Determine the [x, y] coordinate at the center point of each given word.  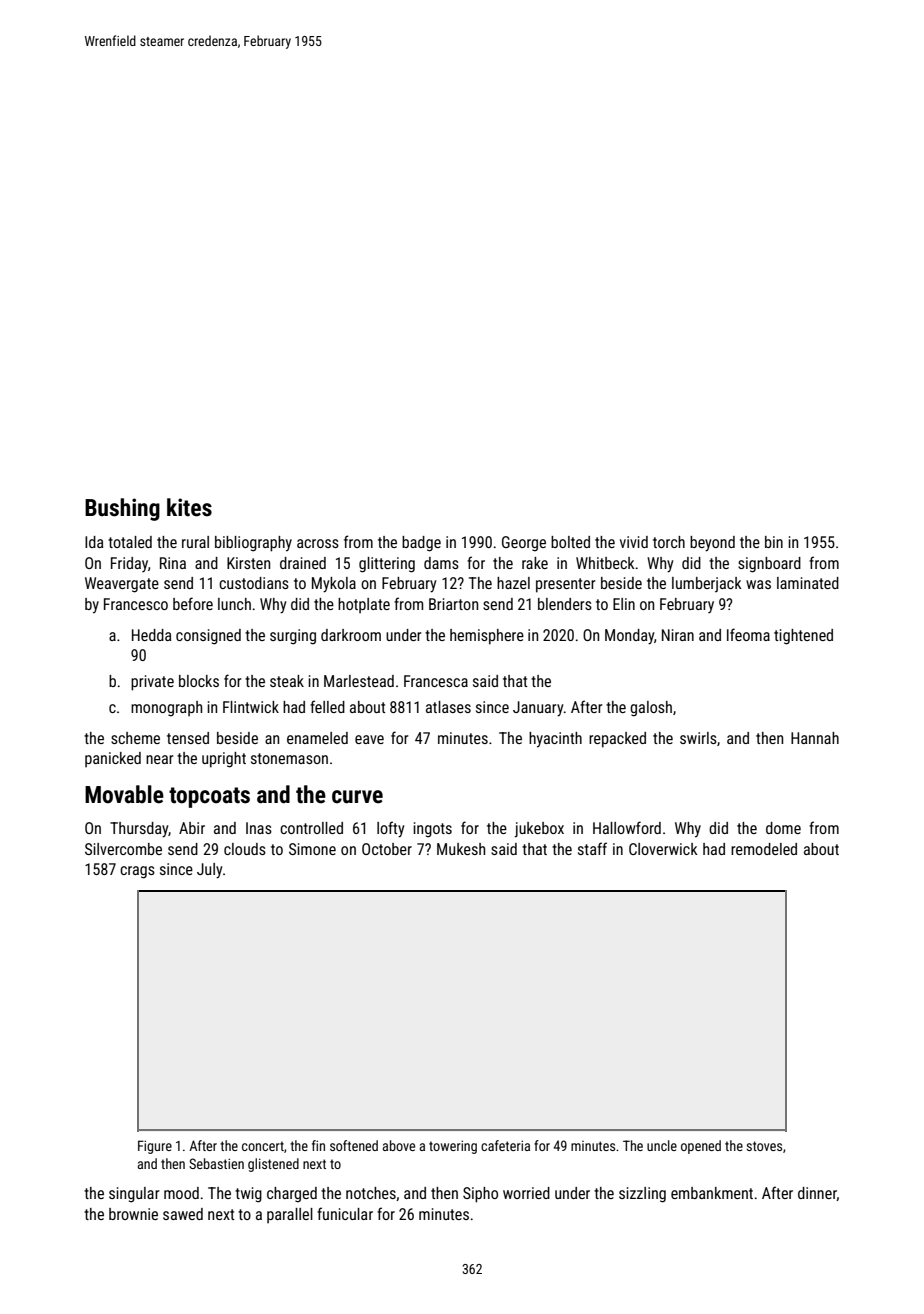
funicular [345, 1213]
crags [137, 872]
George [524, 544]
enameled [317, 738]
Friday [129, 564]
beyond [712, 544]
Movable [124, 794]
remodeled [764, 849]
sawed [183, 1214]
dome [783, 828]
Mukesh [461, 849]
